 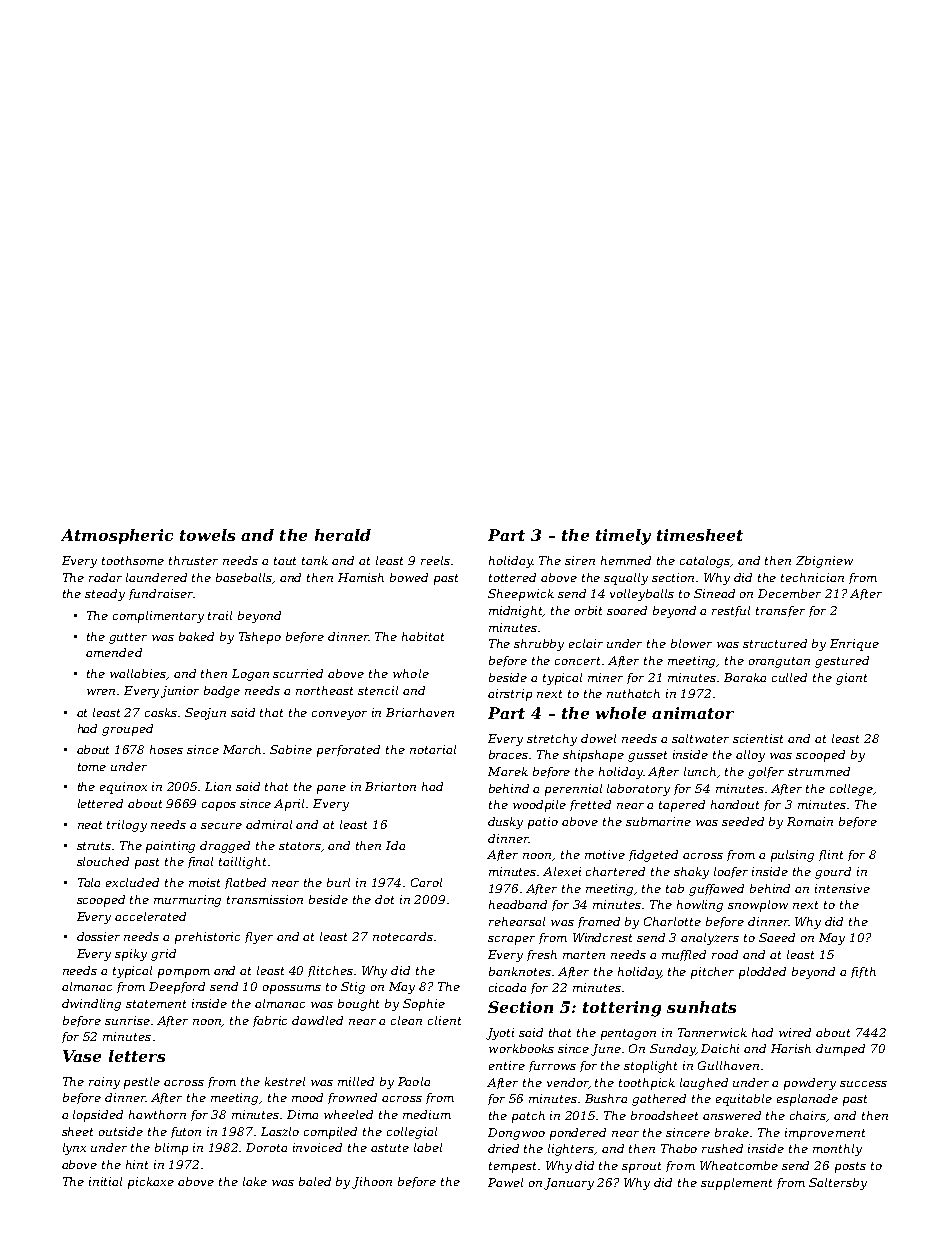 What do you see at coordinates (736, 1184) in the screenshot?
I see `supplement` at bounding box center [736, 1184].
